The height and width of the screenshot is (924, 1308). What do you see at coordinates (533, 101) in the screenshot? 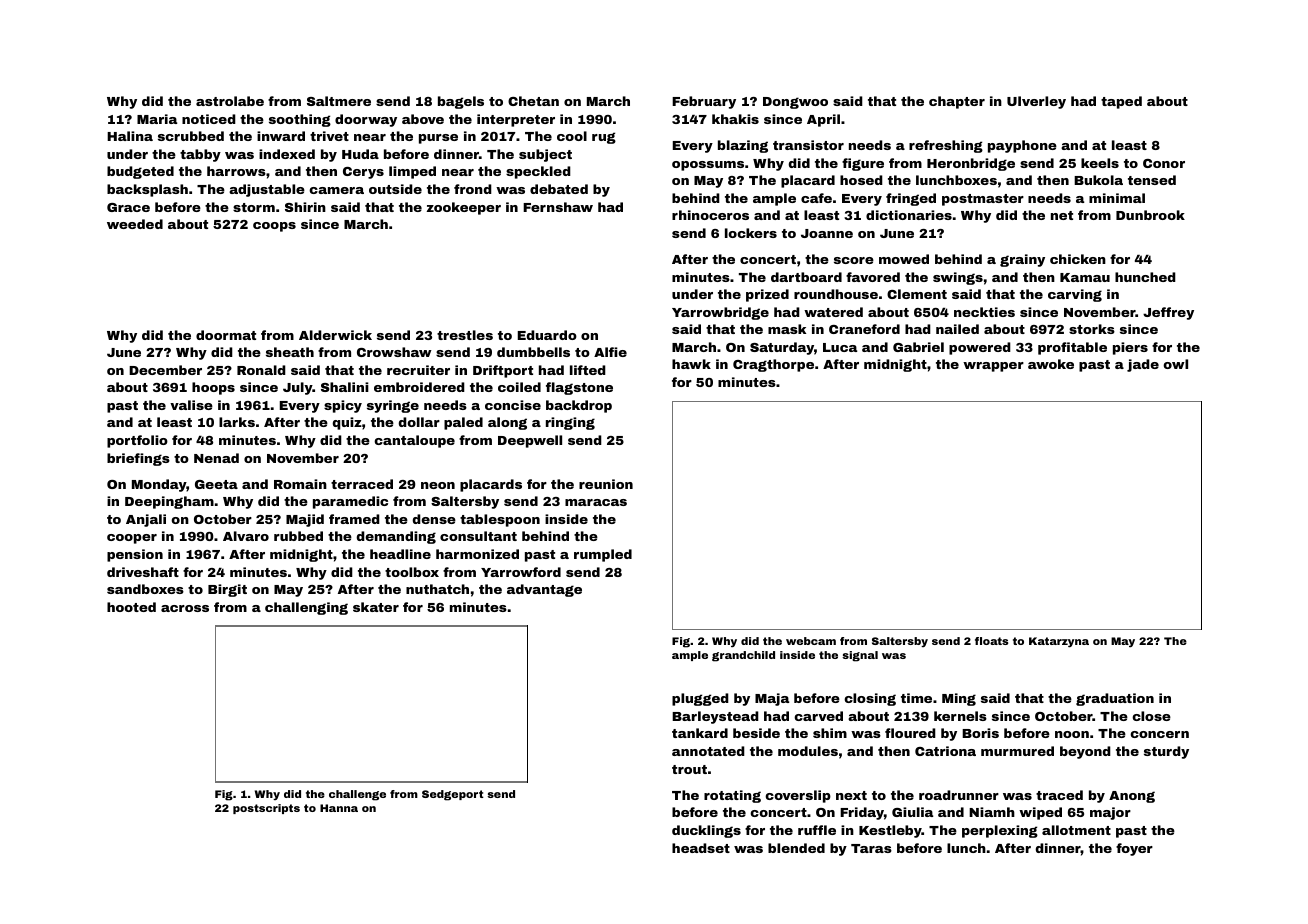
I see `Chetan` at bounding box center [533, 101].
